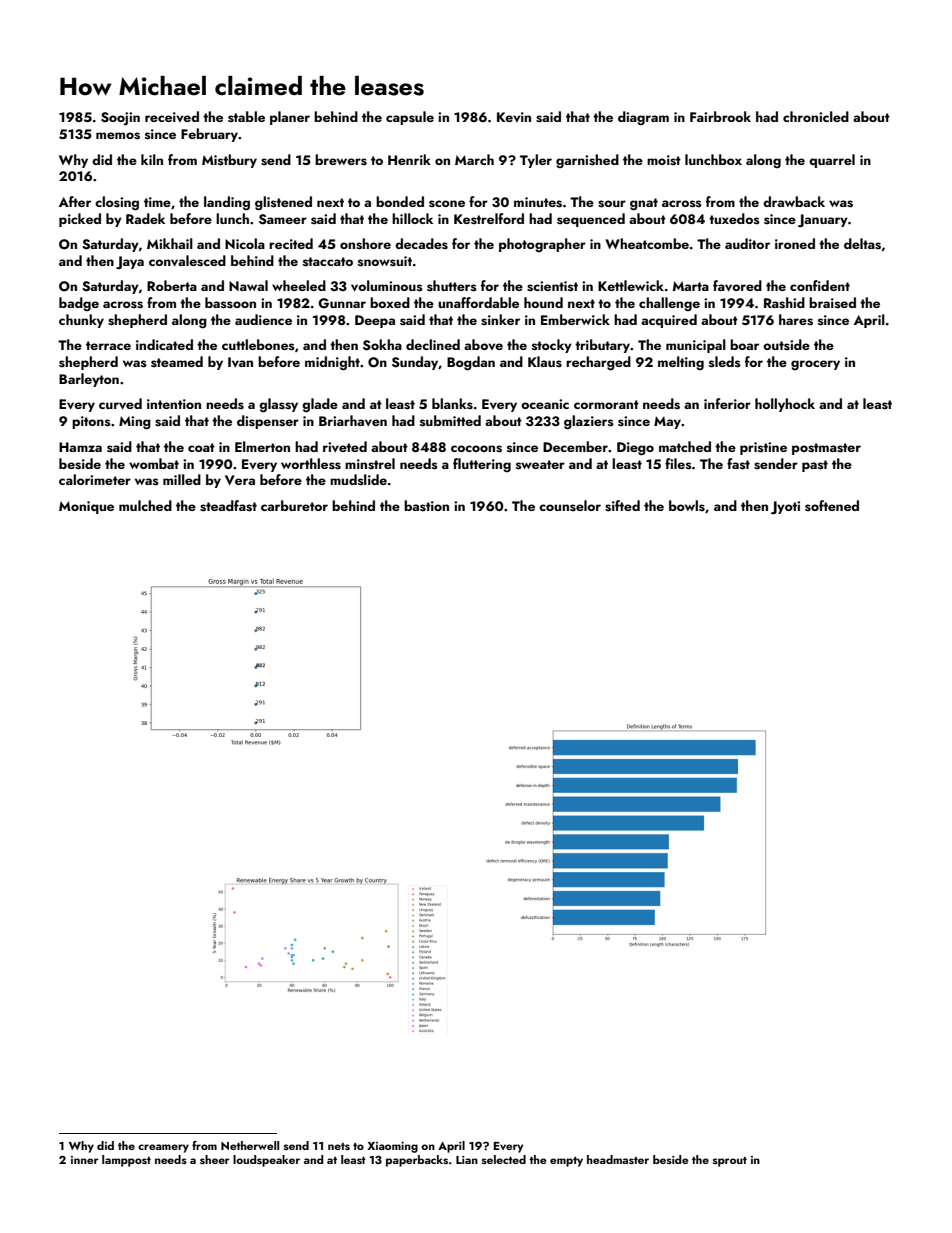 Image resolution: width=952 pixels, height=1233 pixels. Describe the element at coordinates (540, 465) in the screenshot. I see `sweater` at that location.
